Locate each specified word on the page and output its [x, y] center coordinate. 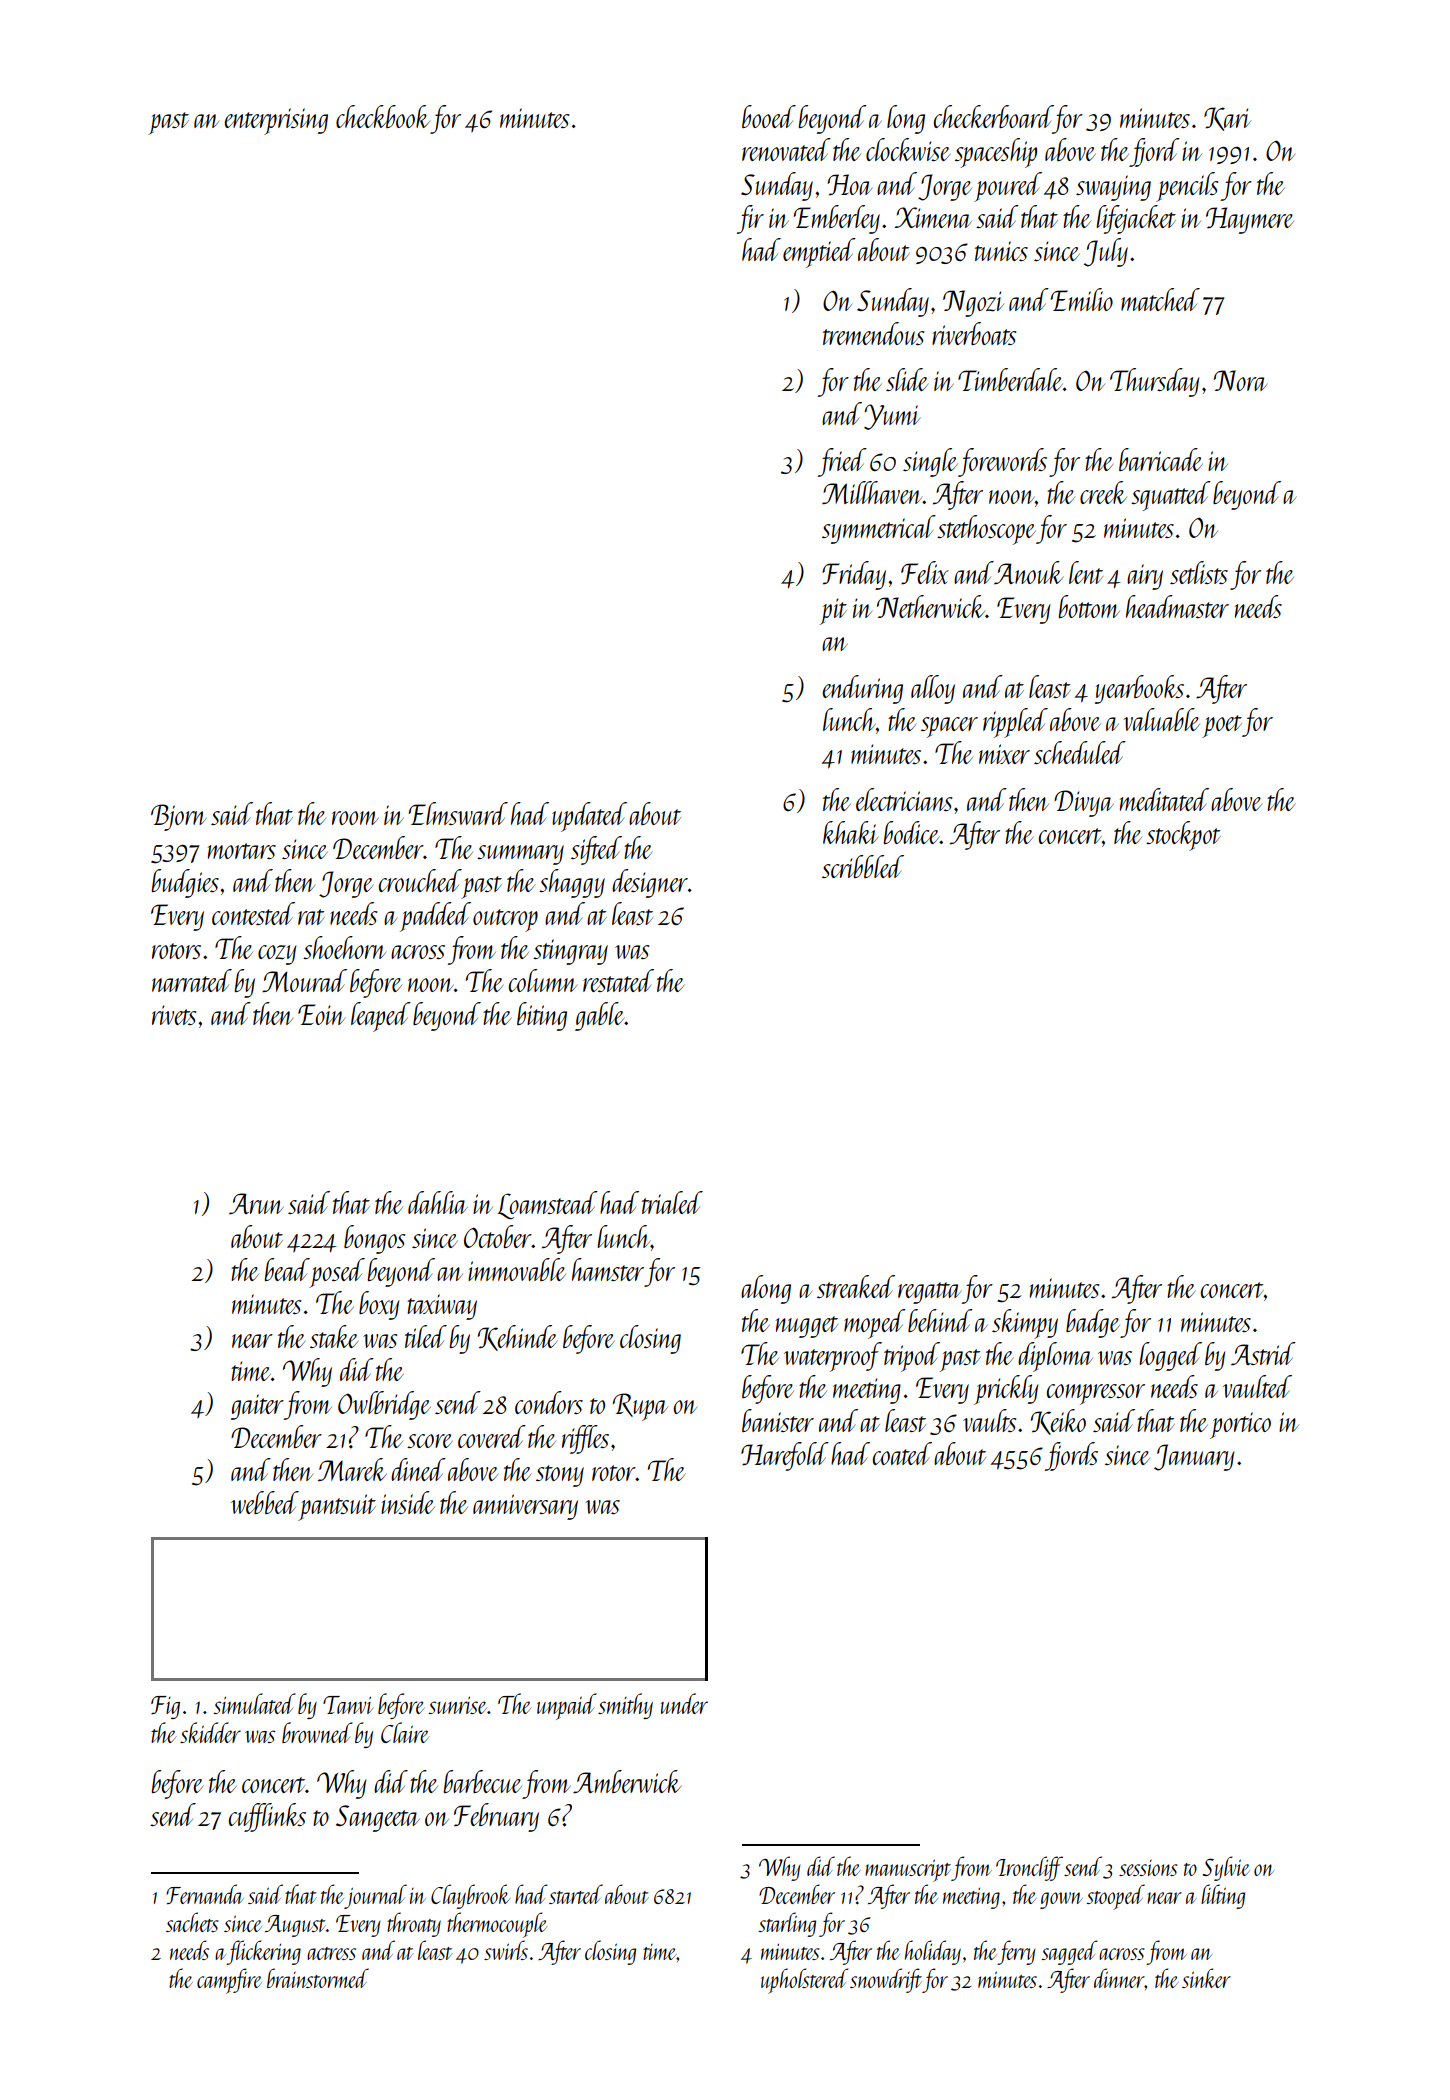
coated [902, 1453]
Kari [1227, 119]
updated [589, 817]
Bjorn [178, 817]
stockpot [1183, 836]
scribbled [863, 866]
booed [769, 116]
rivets [174, 1015]
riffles [585, 1439]
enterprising [276, 121]
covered [492, 1436]
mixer [1004, 754]
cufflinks [267, 1817]
